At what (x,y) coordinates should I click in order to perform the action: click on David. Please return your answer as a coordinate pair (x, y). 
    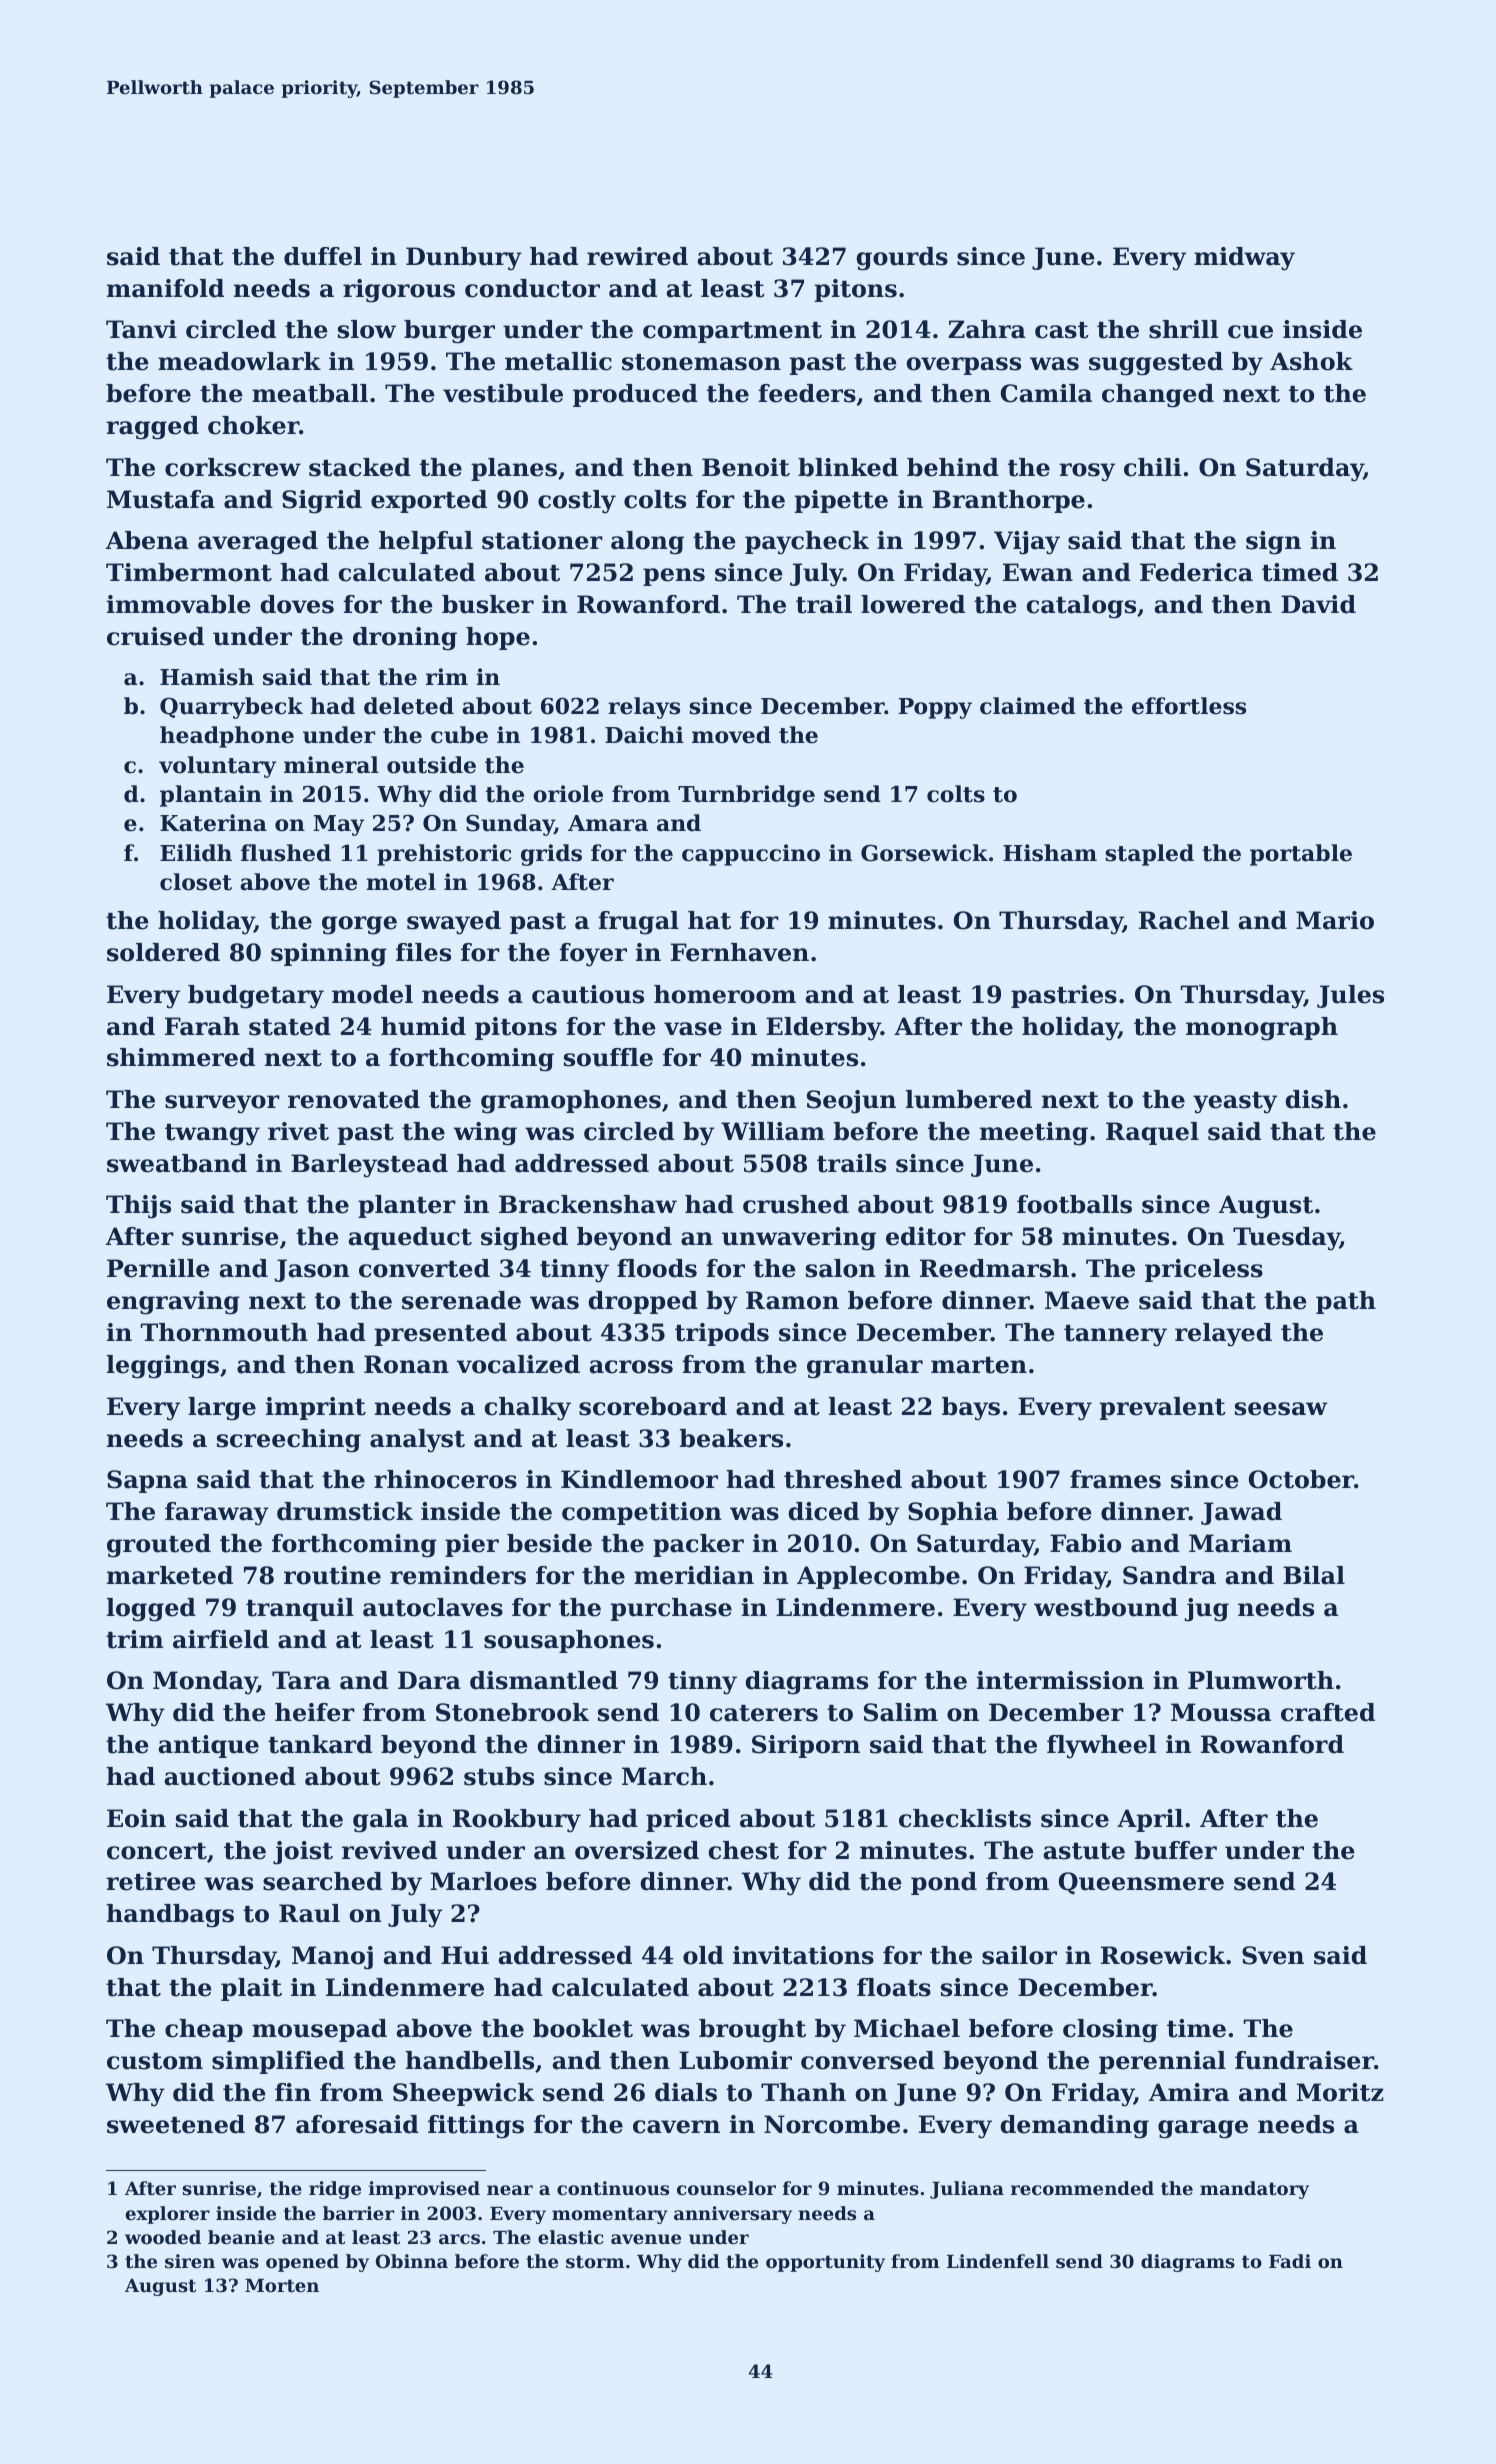
    Looking at the image, I should click on (1318, 604).
